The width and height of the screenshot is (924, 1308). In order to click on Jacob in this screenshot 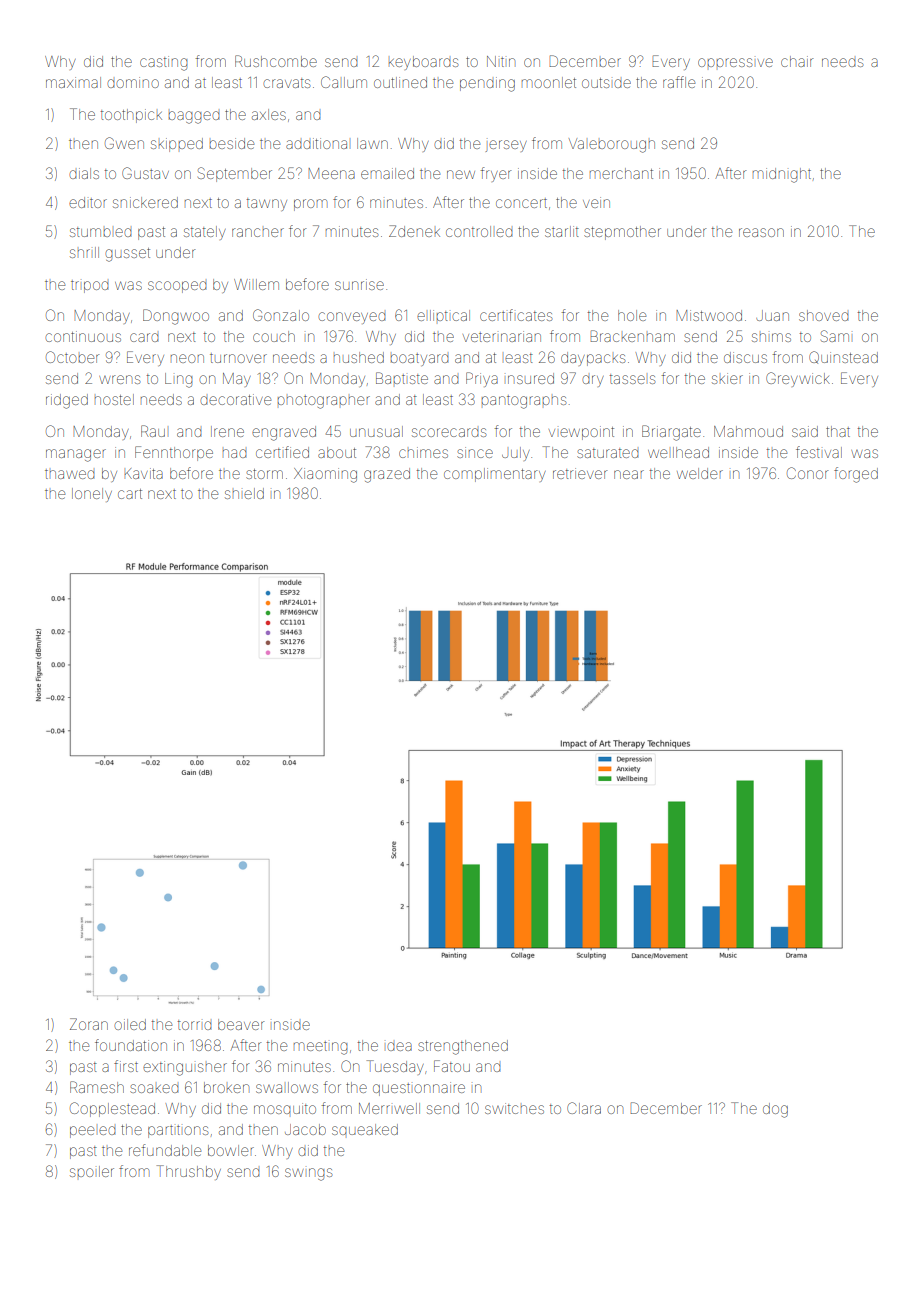, I will do `click(305, 1129)`.
